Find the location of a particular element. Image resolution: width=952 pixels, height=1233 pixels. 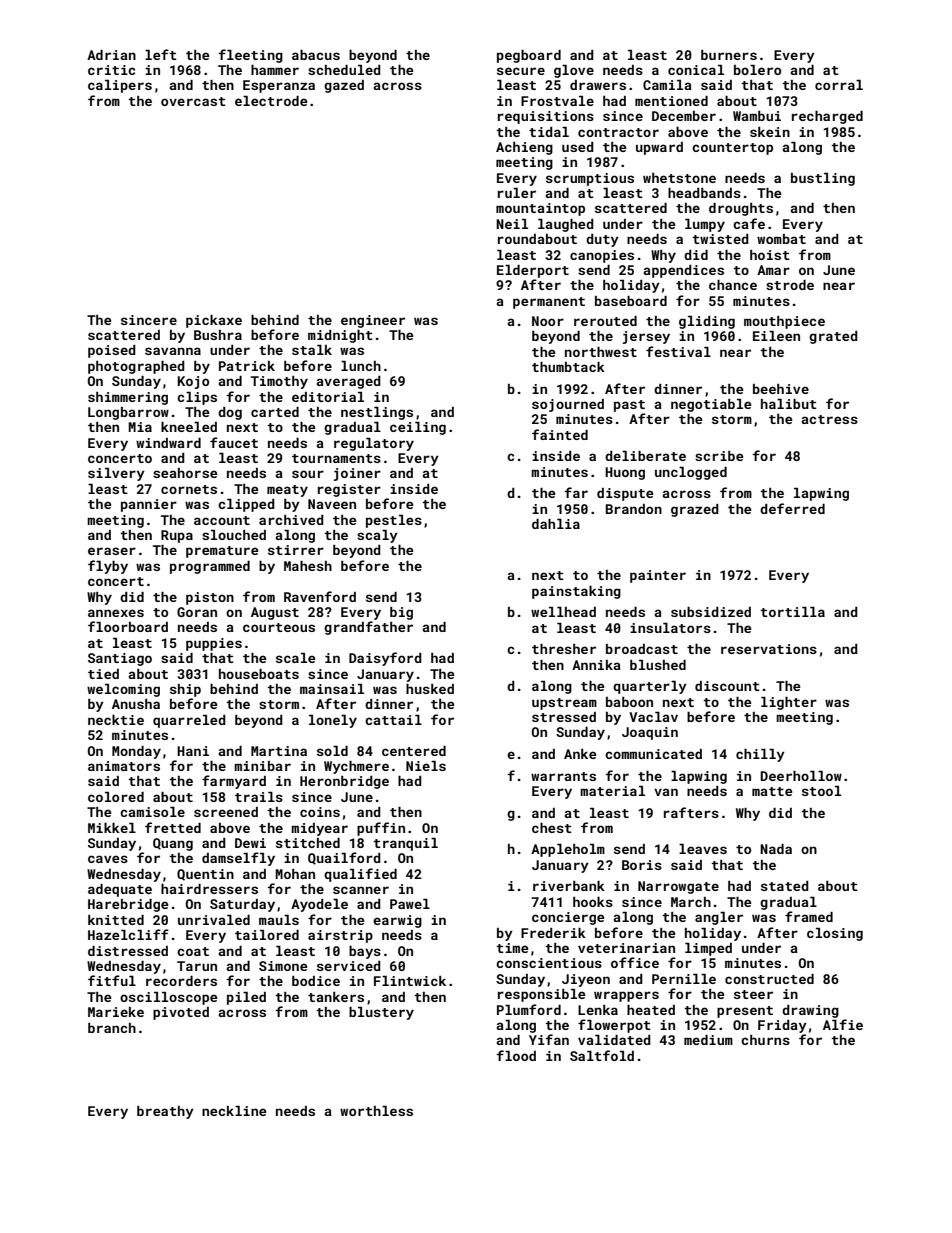

burners is located at coordinates (729, 55).
